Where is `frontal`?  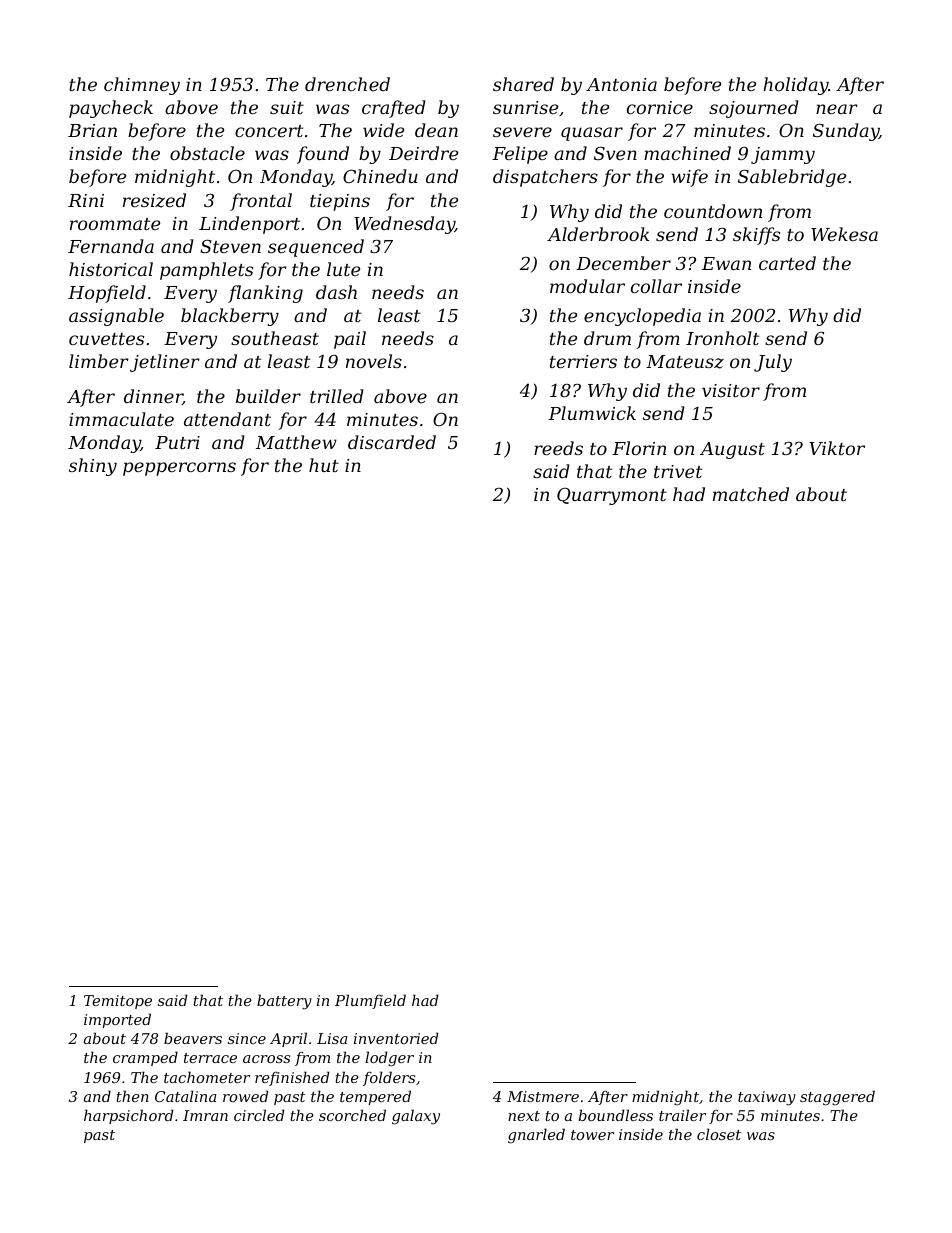 frontal is located at coordinates (261, 202).
